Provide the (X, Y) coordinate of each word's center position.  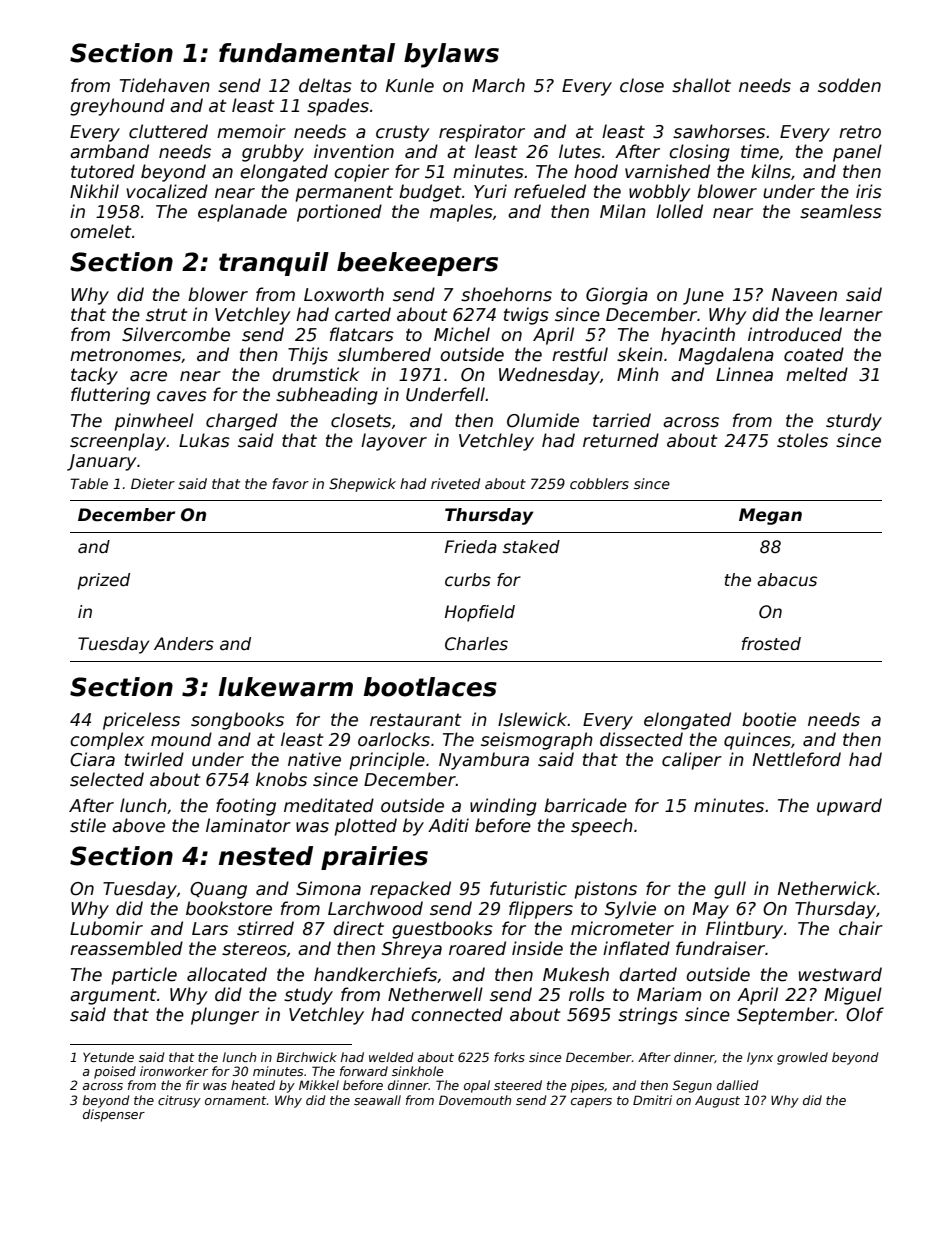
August (717, 1102)
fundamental (307, 53)
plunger (225, 1016)
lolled (679, 211)
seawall (377, 1100)
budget (430, 193)
